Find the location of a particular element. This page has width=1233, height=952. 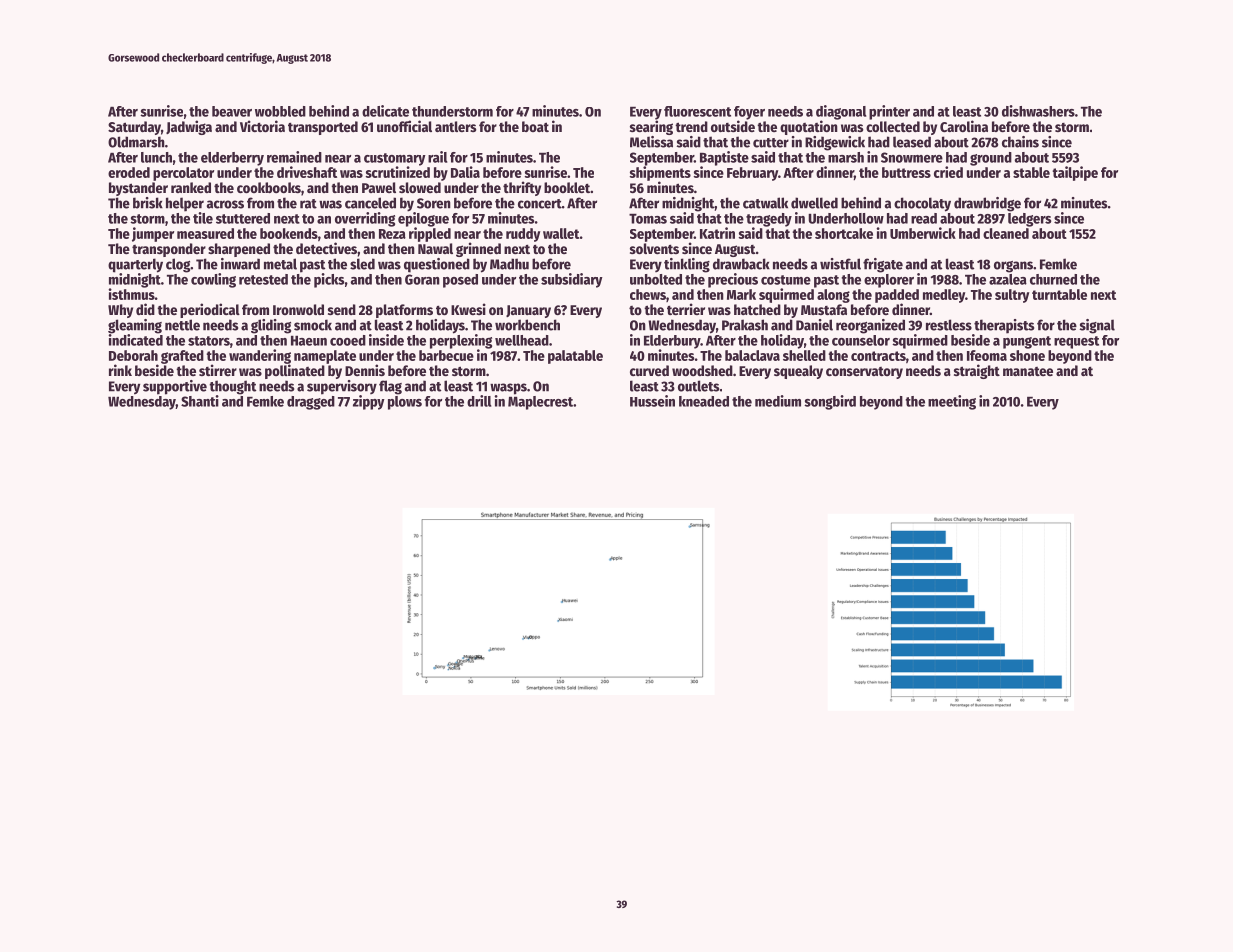

drill is located at coordinates (479, 401).
